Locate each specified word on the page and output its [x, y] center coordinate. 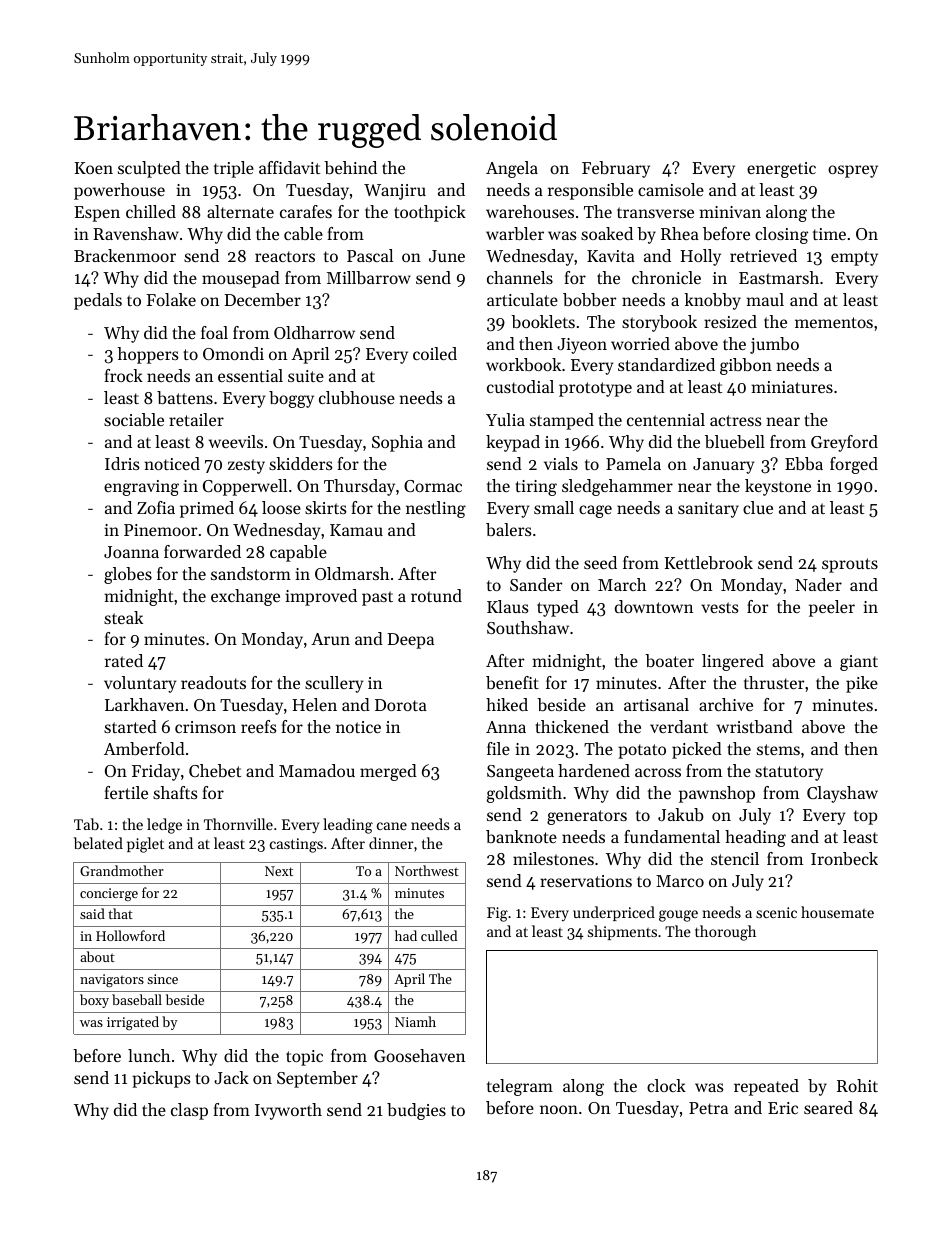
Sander [536, 584]
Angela [512, 169]
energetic [781, 170]
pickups [161, 1079]
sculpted [149, 169]
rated [124, 660]
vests [720, 607]
